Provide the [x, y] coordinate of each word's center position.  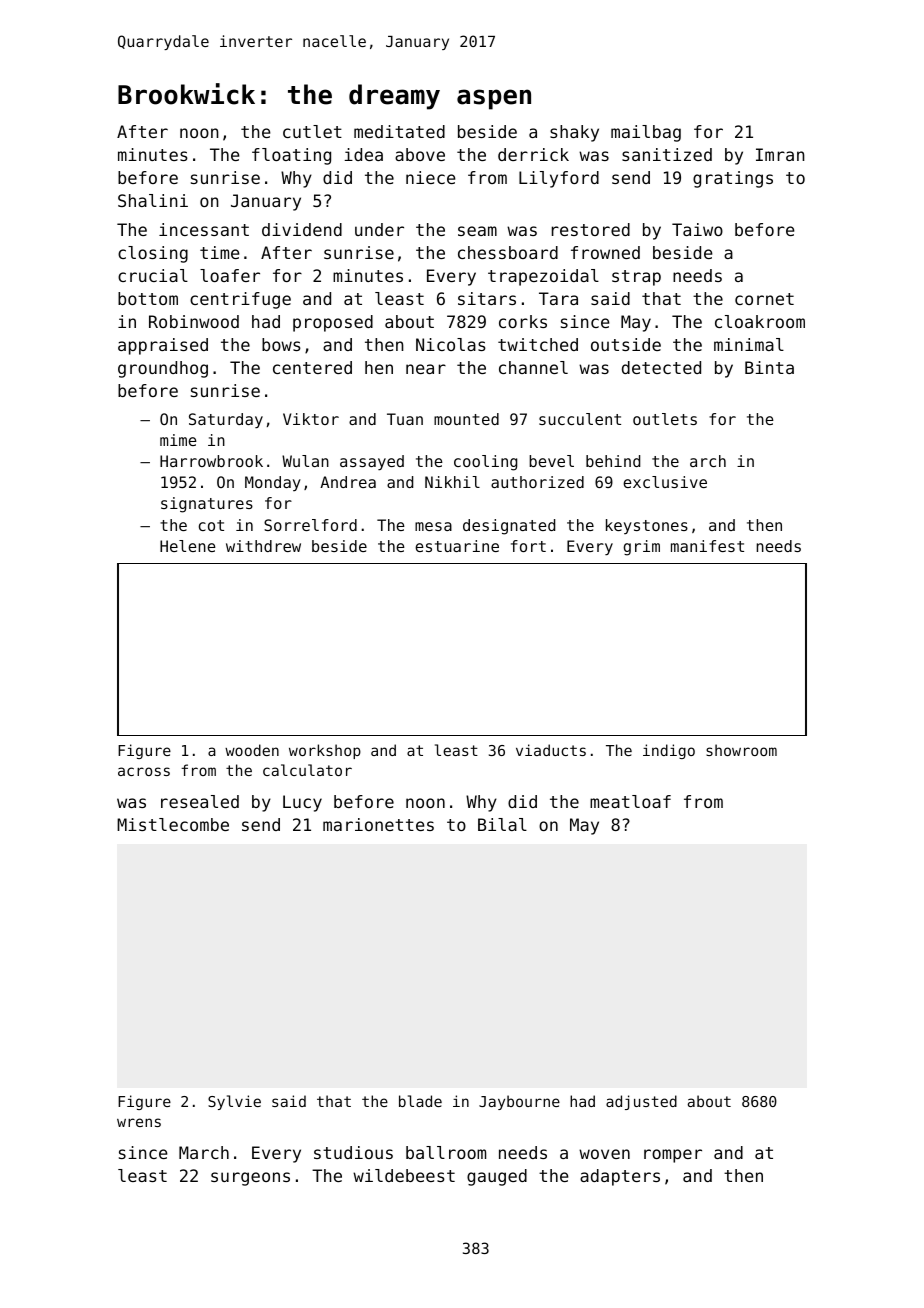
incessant [204, 229]
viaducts [551, 750]
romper [673, 1156]
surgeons [250, 1179]
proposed [333, 323]
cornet [764, 299]
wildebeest [404, 1175]
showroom [741, 750]
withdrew [263, 546]
